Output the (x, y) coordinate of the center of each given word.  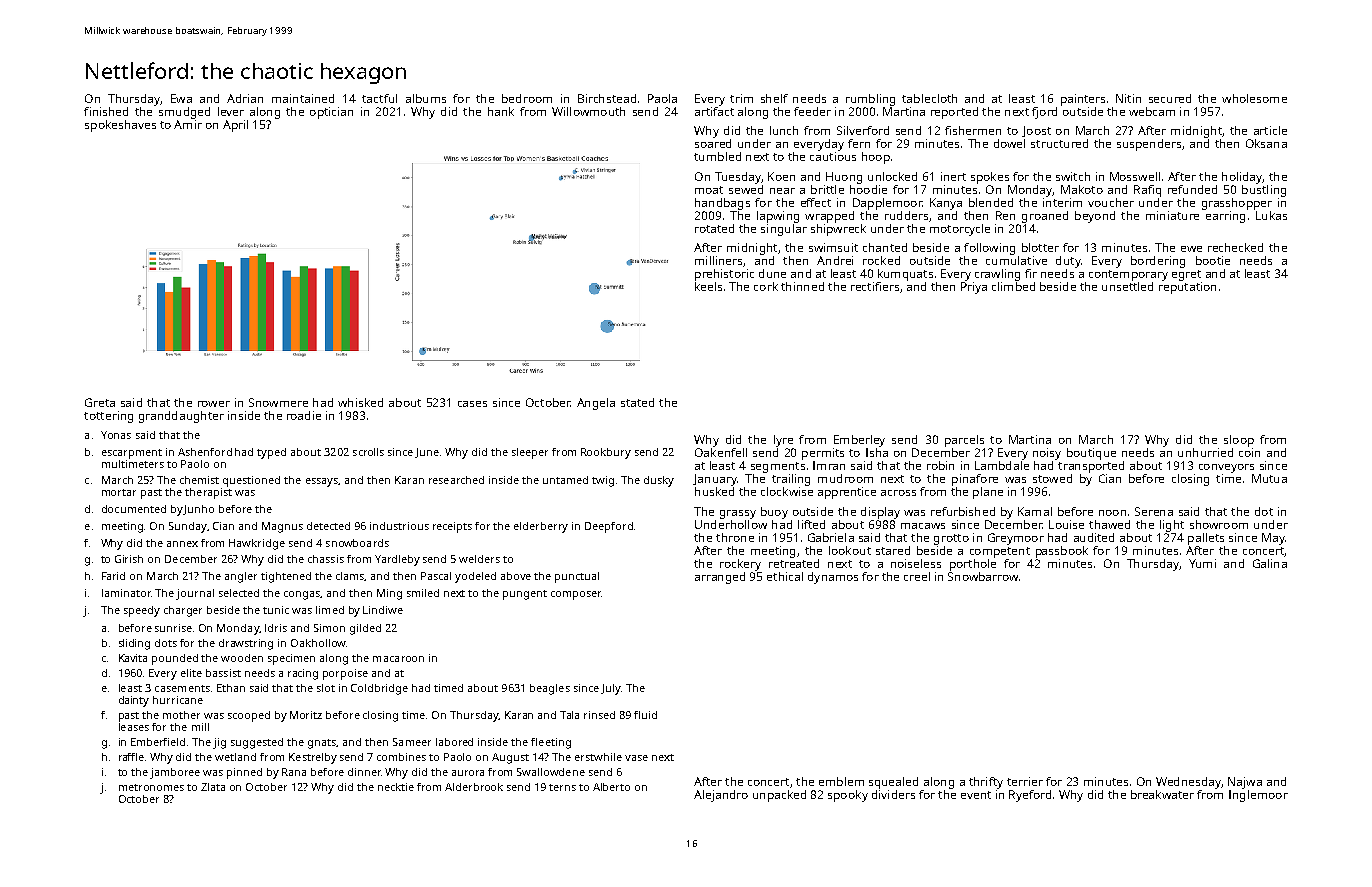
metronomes (151, 787)
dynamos (833, 578)
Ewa (181, 98)
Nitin (1128, 98)
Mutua (1269, 478)
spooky (848, 796)
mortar (119, 492)
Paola (662, 98)
